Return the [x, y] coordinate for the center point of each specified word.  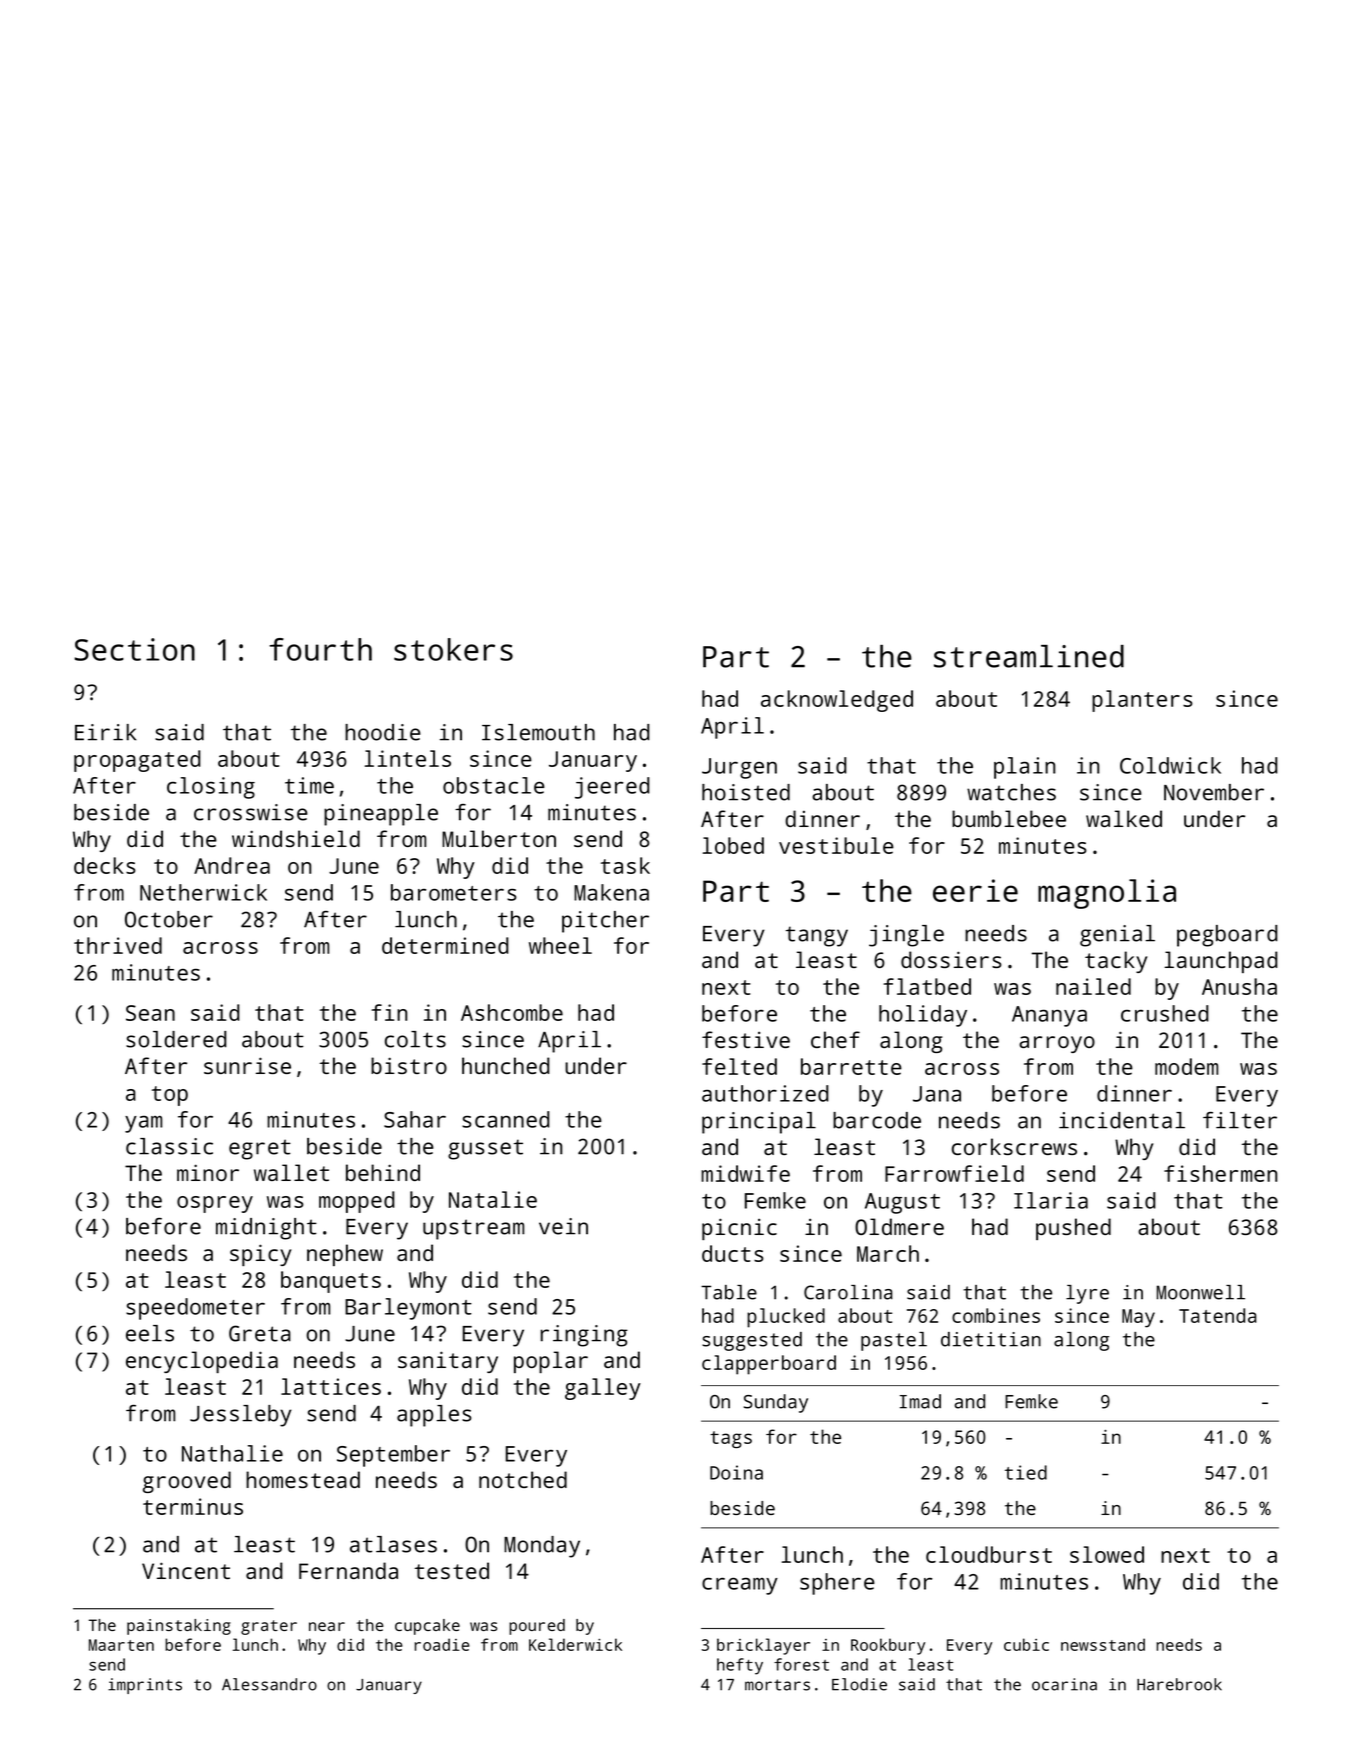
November [1214, 792]
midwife [745, 1173]
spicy [260, 1255]
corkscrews [1014, 1146]
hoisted [746, 792]
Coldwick [1170, 765]
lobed [733, 845]
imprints [145, 1686]
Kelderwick [575, 1644]
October [169, 919]
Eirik [105, 732]
